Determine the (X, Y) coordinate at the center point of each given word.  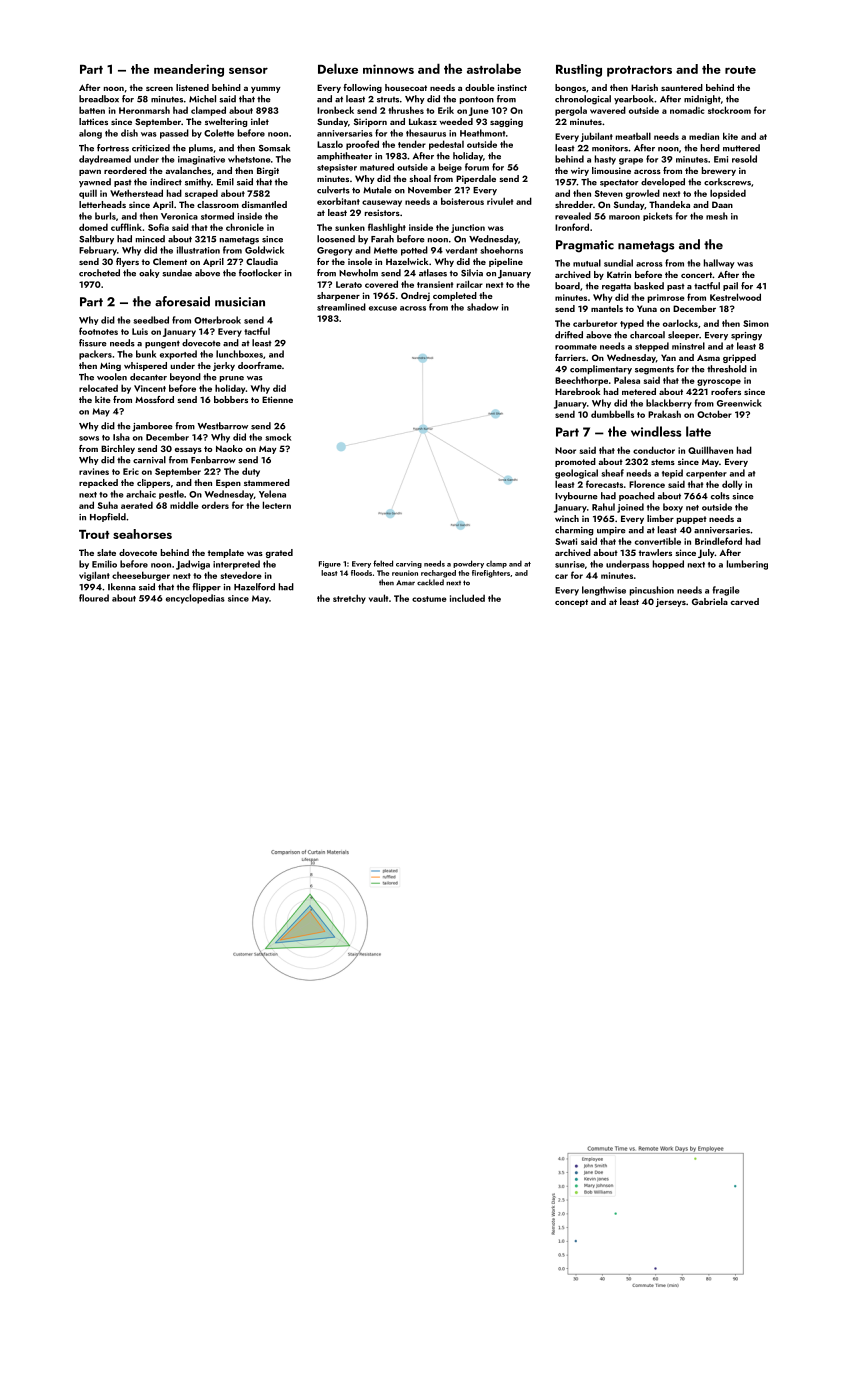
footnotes (98, 331)
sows (89, 438)
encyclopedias (195, 599)
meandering (189, 70)
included (467, 598)
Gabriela (710, 601)
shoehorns (501, 250)
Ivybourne (576, 496)
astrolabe (494, 68)
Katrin (619, 274)
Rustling (579, 70)
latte (698, 431)
